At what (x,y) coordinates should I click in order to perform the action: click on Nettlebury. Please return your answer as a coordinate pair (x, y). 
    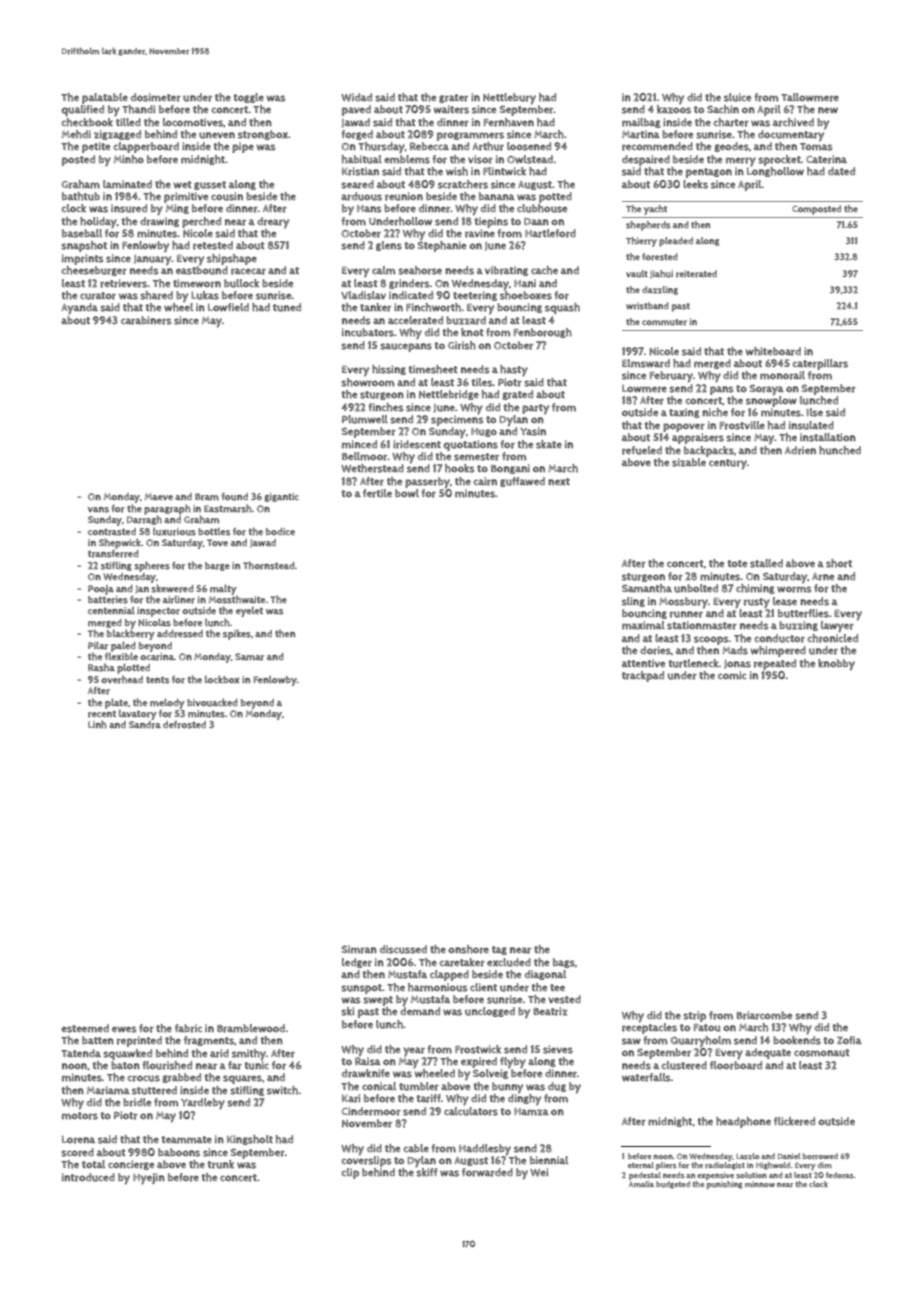
    Looking at the image, I should click on (509, 99).
